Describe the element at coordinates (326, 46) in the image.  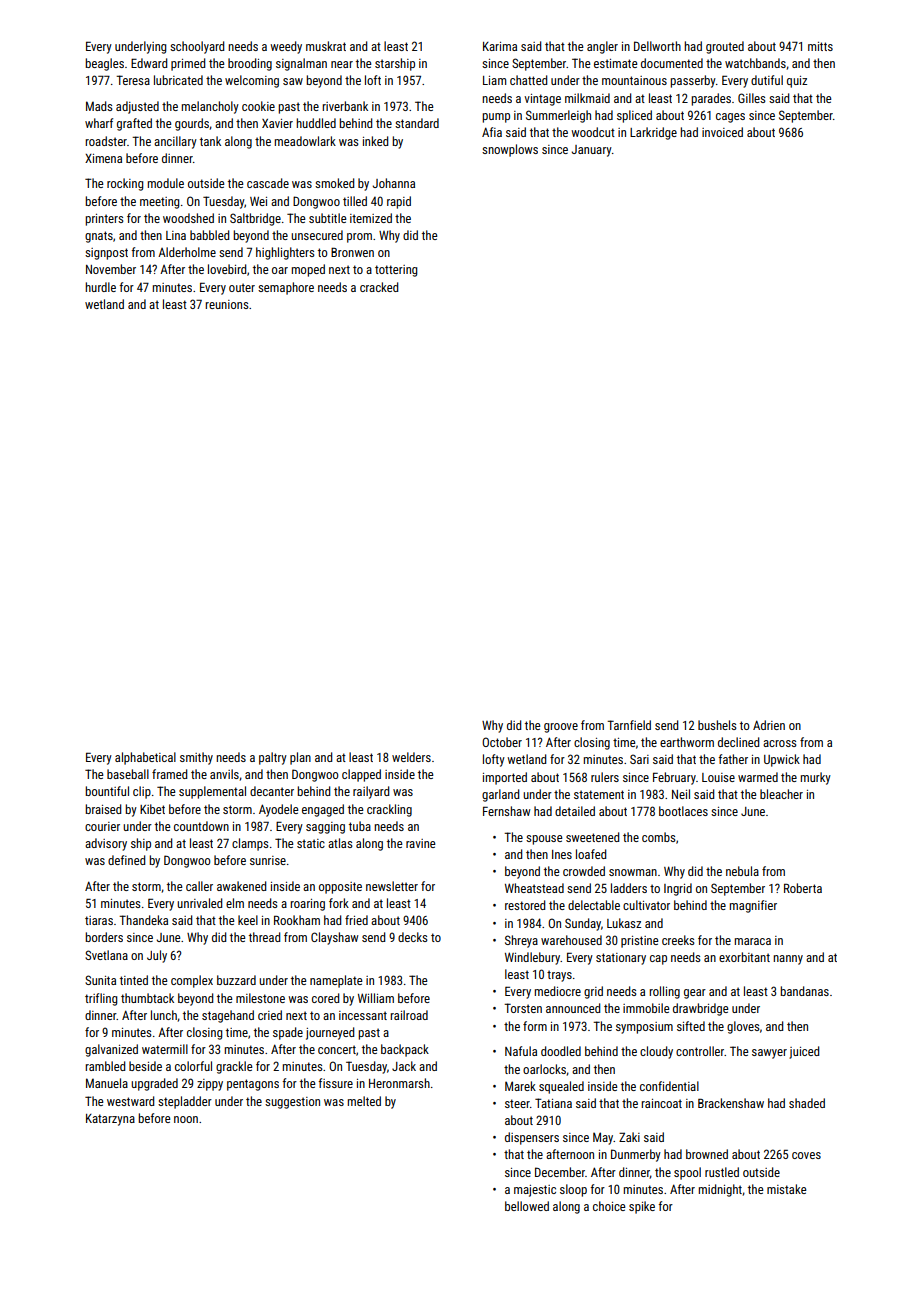
I see `muskrat` at that location.
